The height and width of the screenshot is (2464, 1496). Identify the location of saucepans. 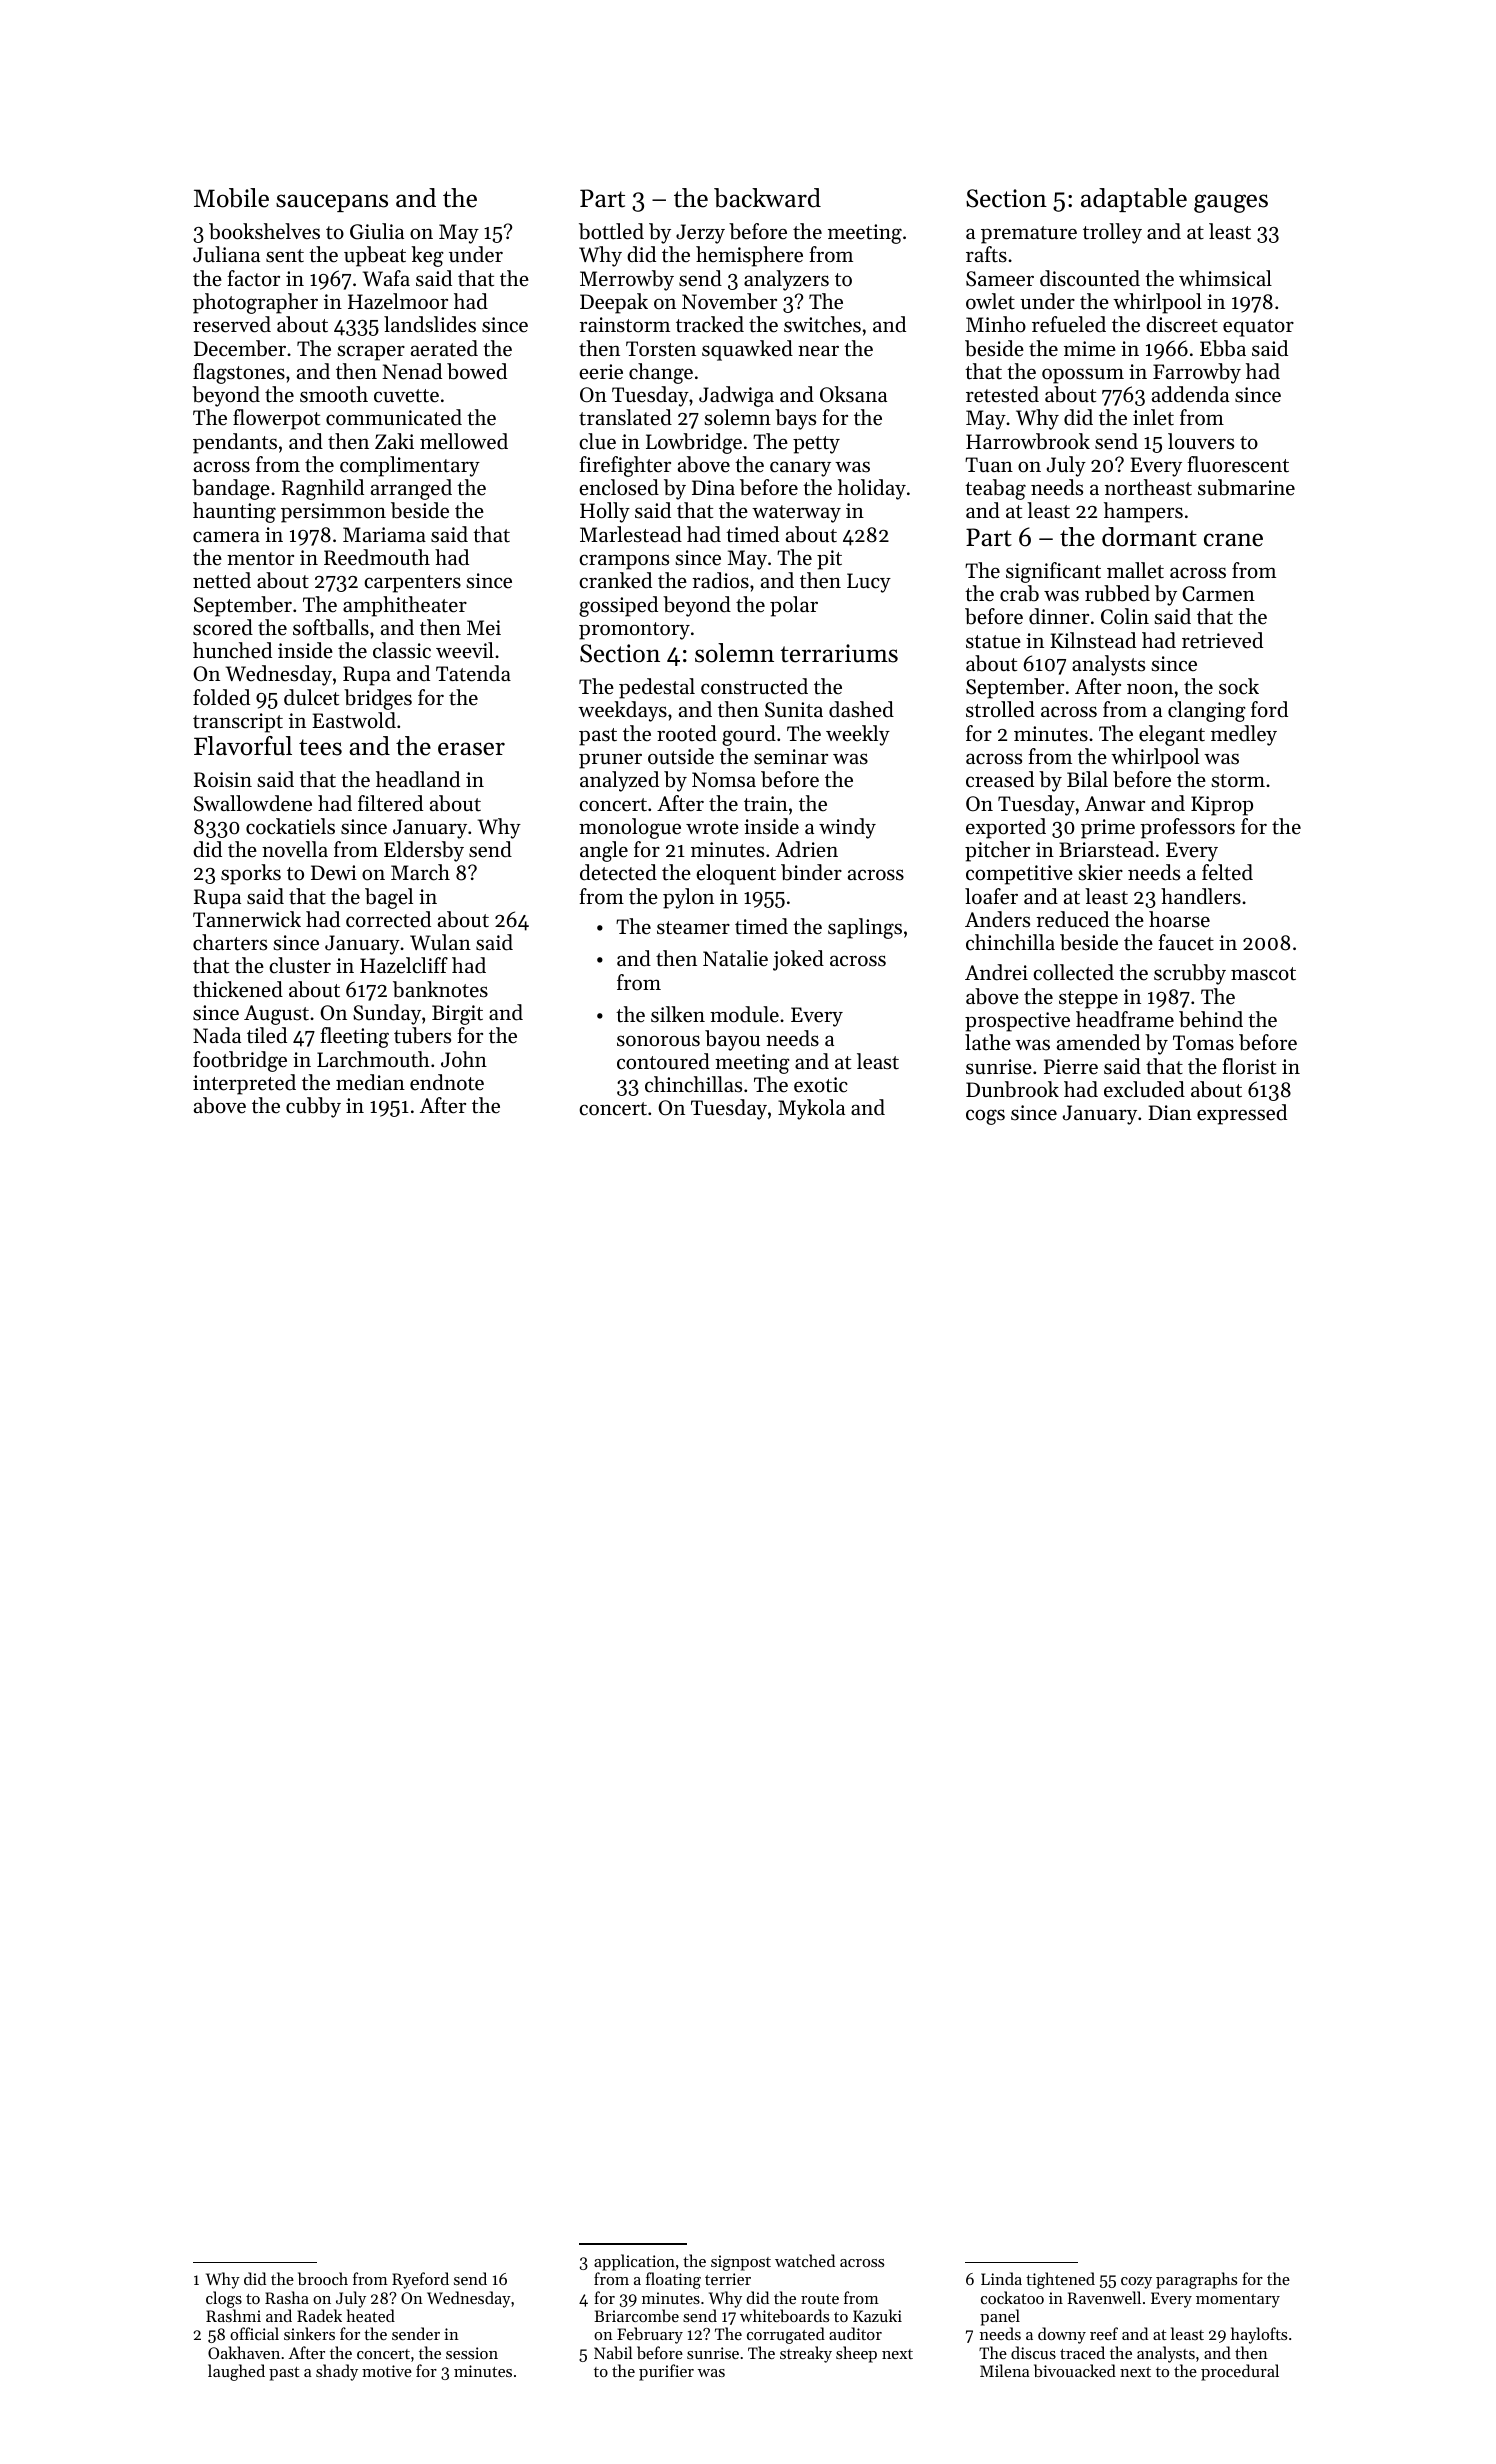
(332, 203).
